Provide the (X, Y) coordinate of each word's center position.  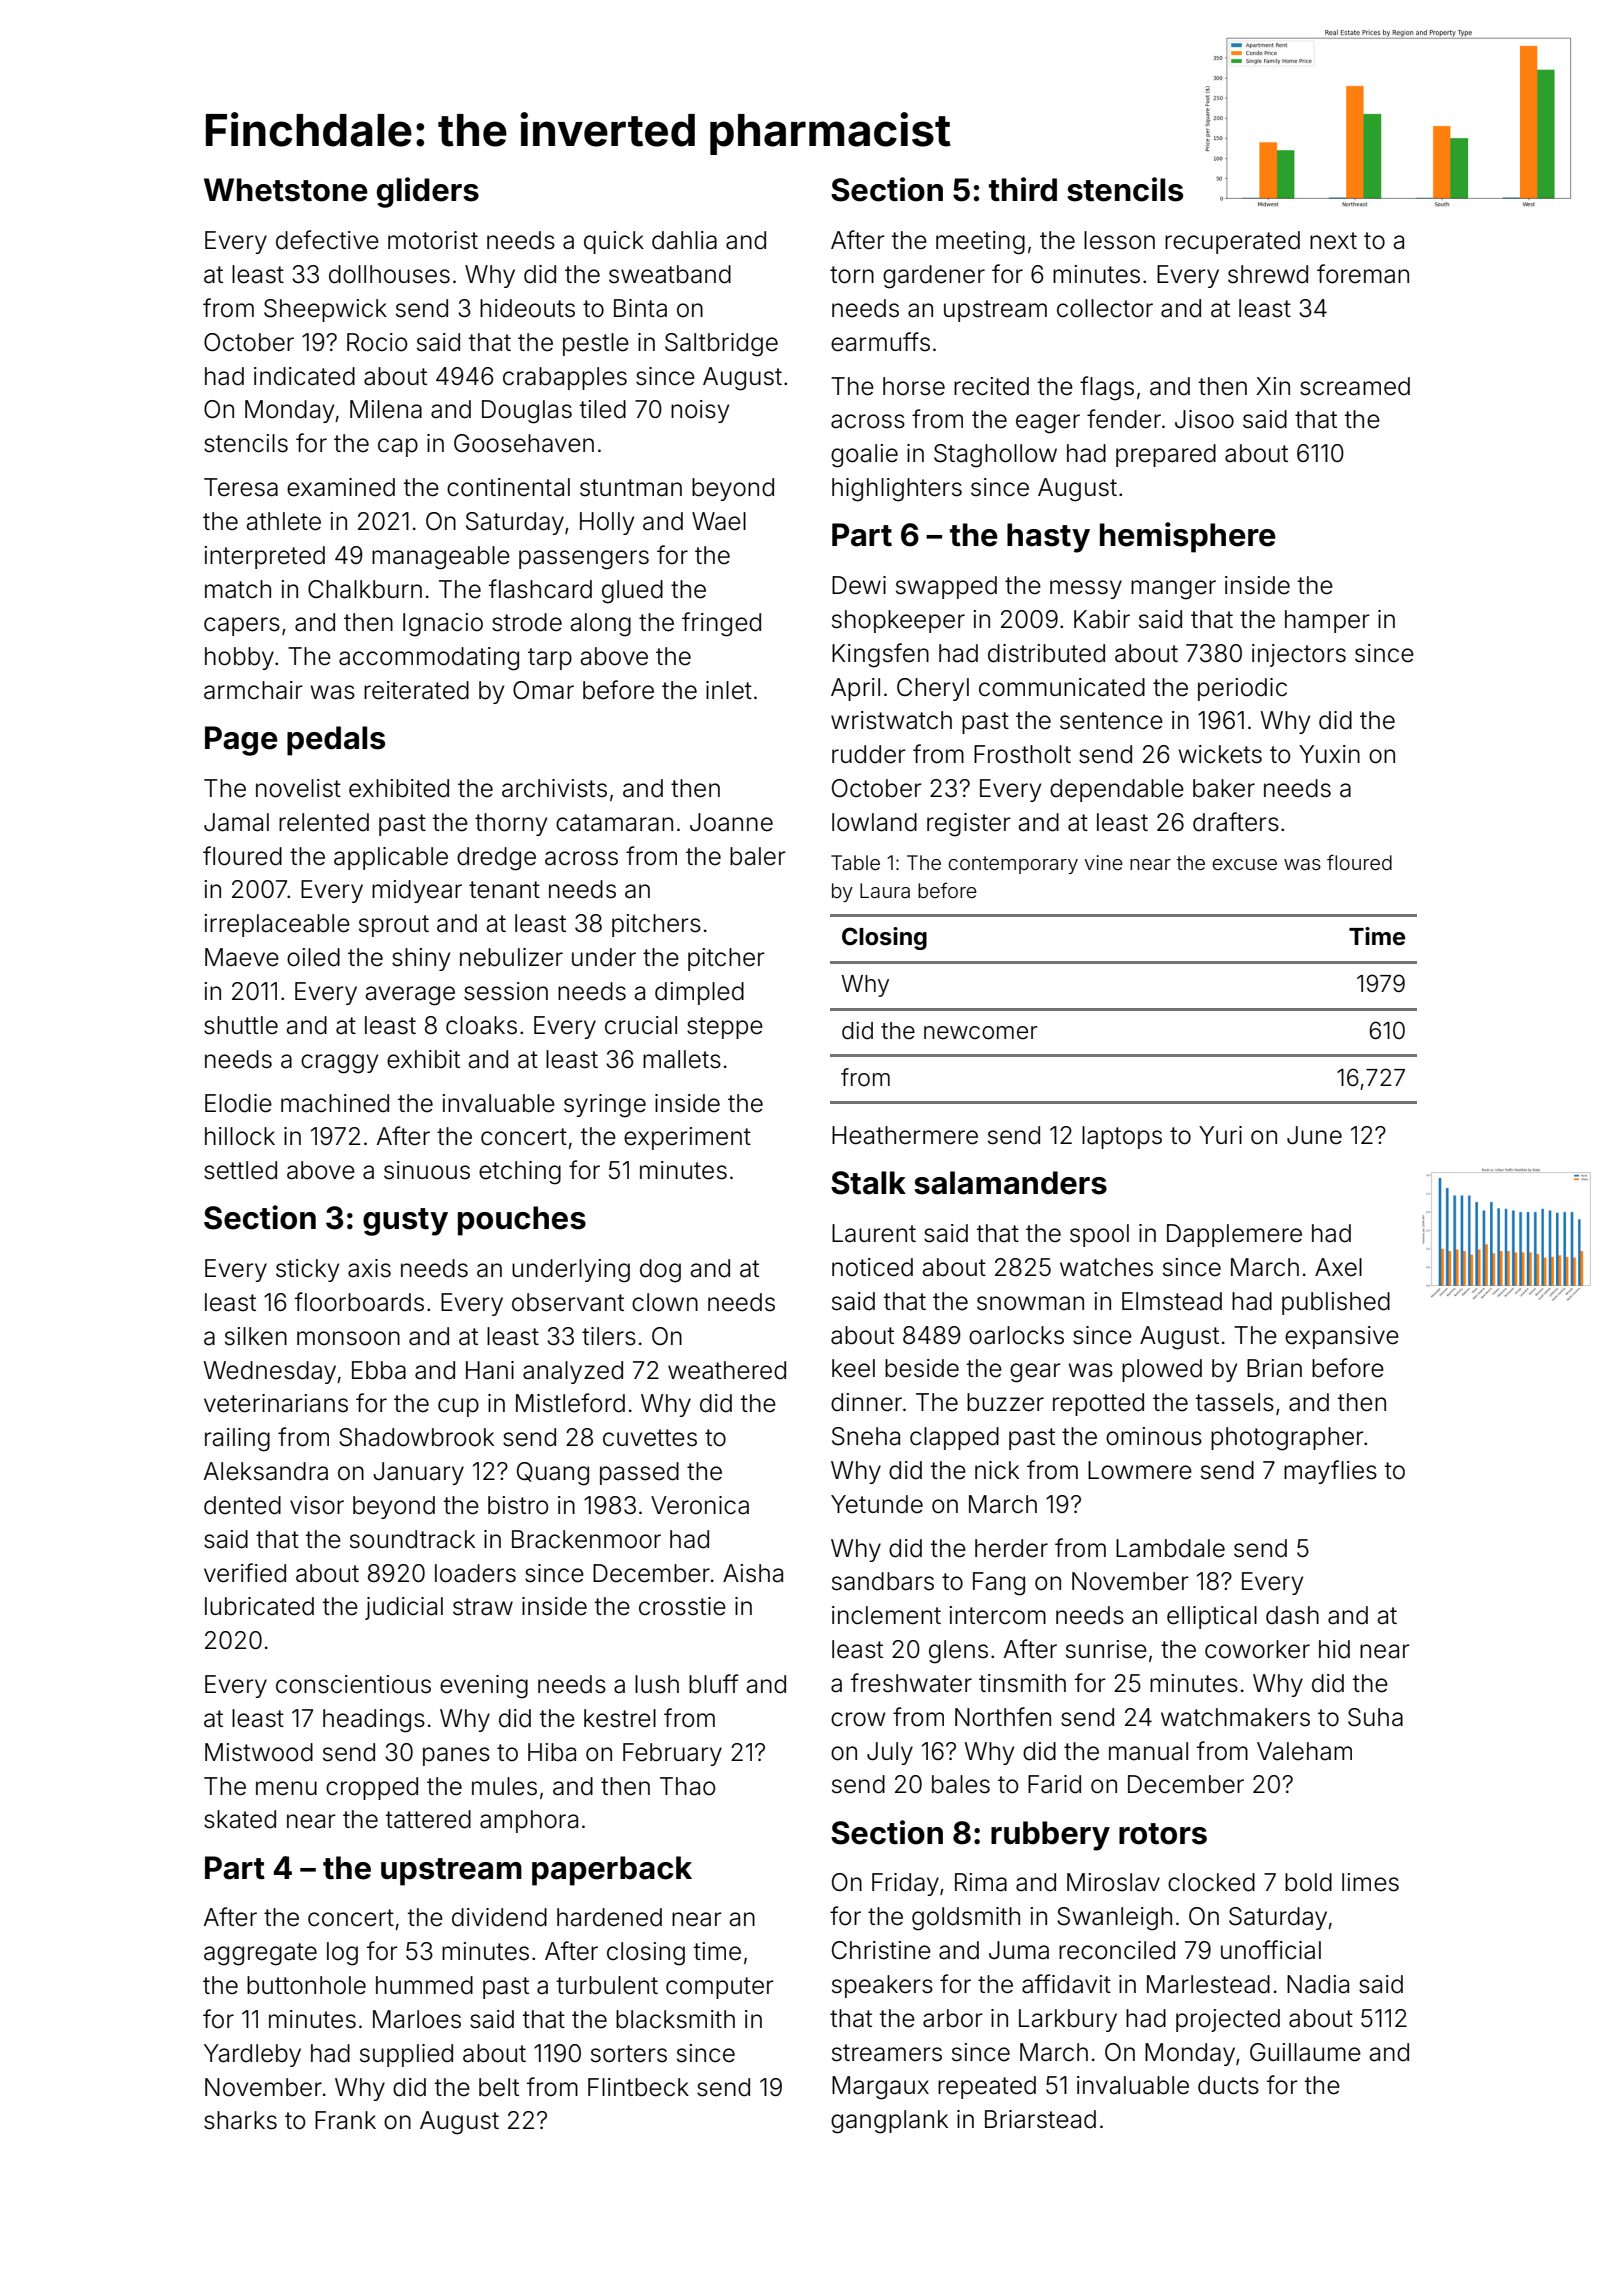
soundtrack (412, 1539)
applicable (391, 858)
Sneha (866, 1436)
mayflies (1330, 1472)
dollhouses (389, 274)
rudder (869, 754)
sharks (240, 2120)
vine (1104, 862)
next (1333, 241)
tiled (603, 409)
